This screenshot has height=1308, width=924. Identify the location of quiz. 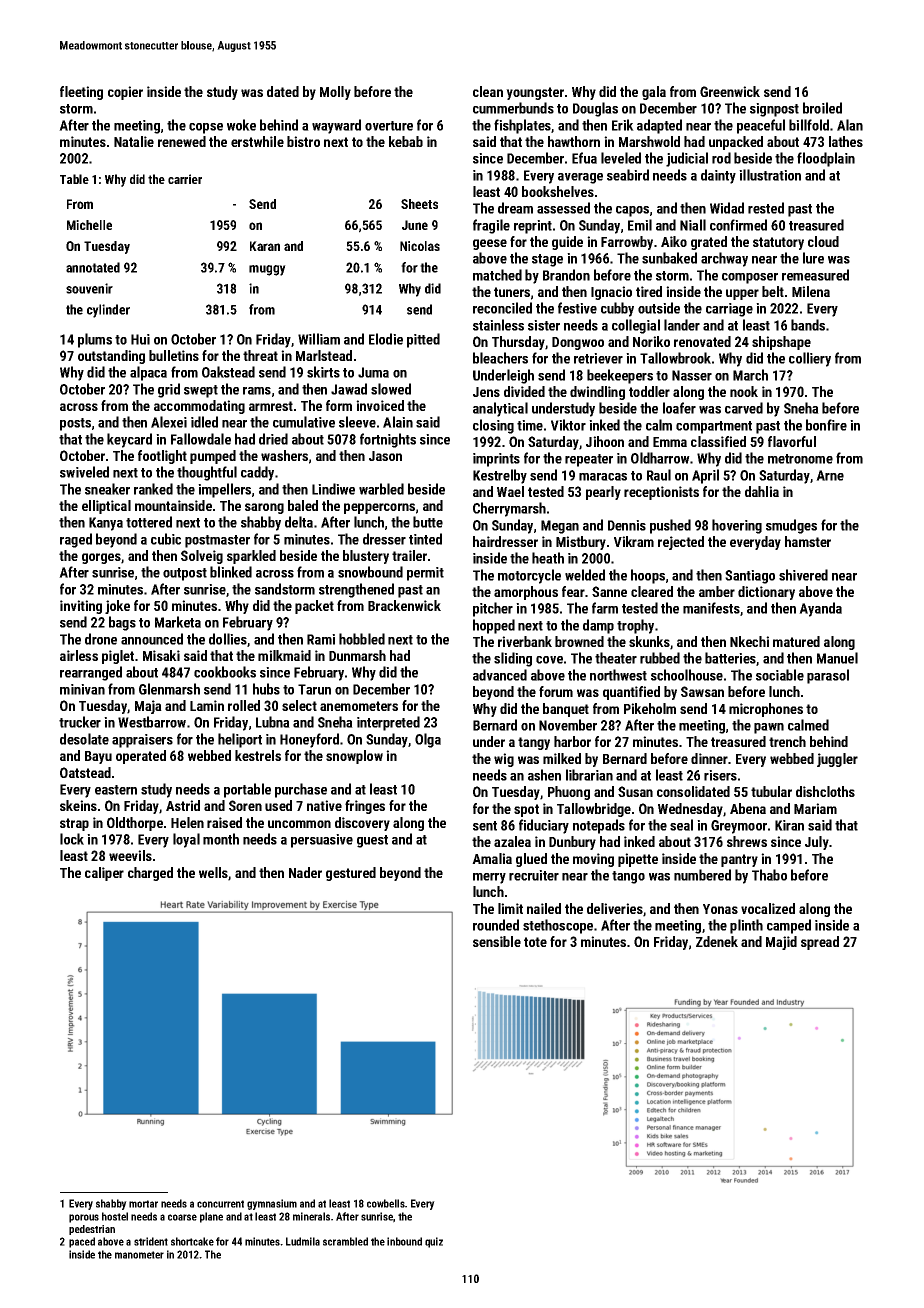
(434, 1242).
